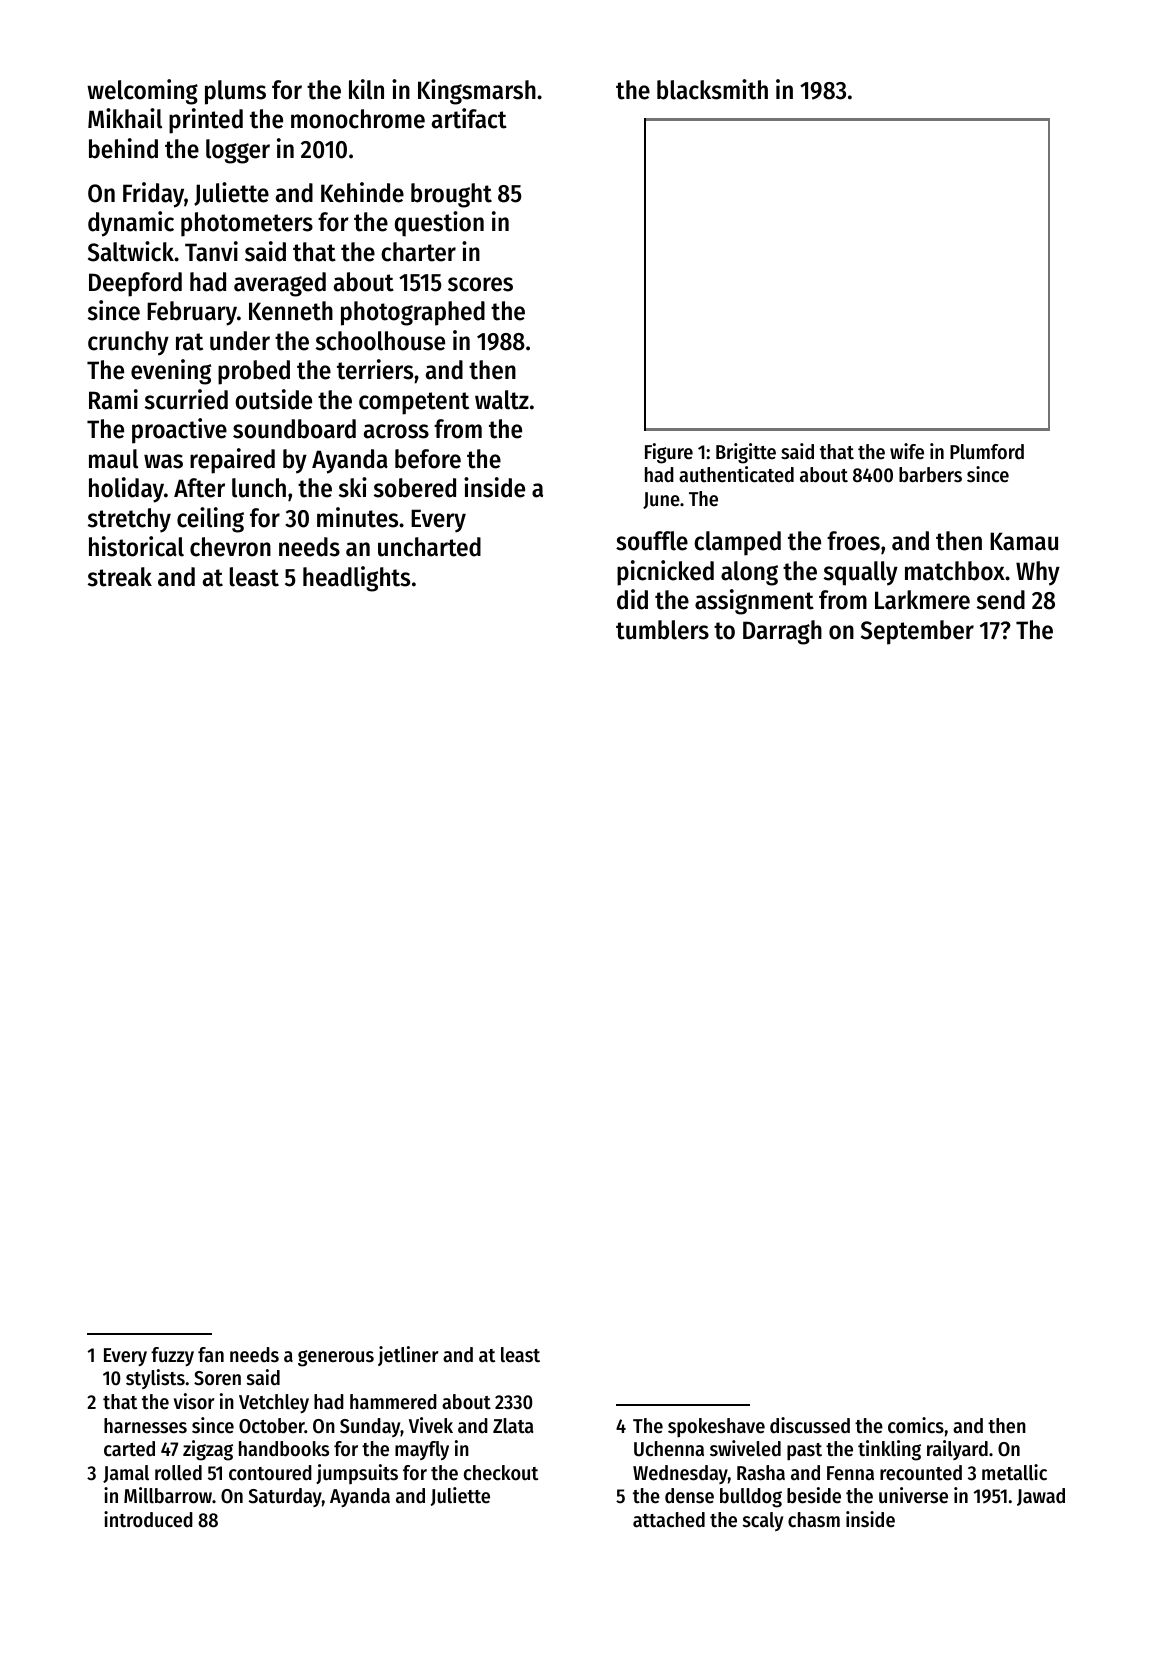 This page has height=1654, width=1165. Describe the element at coordinates (987, 452) in the page. I see `Plumford` at that location.
